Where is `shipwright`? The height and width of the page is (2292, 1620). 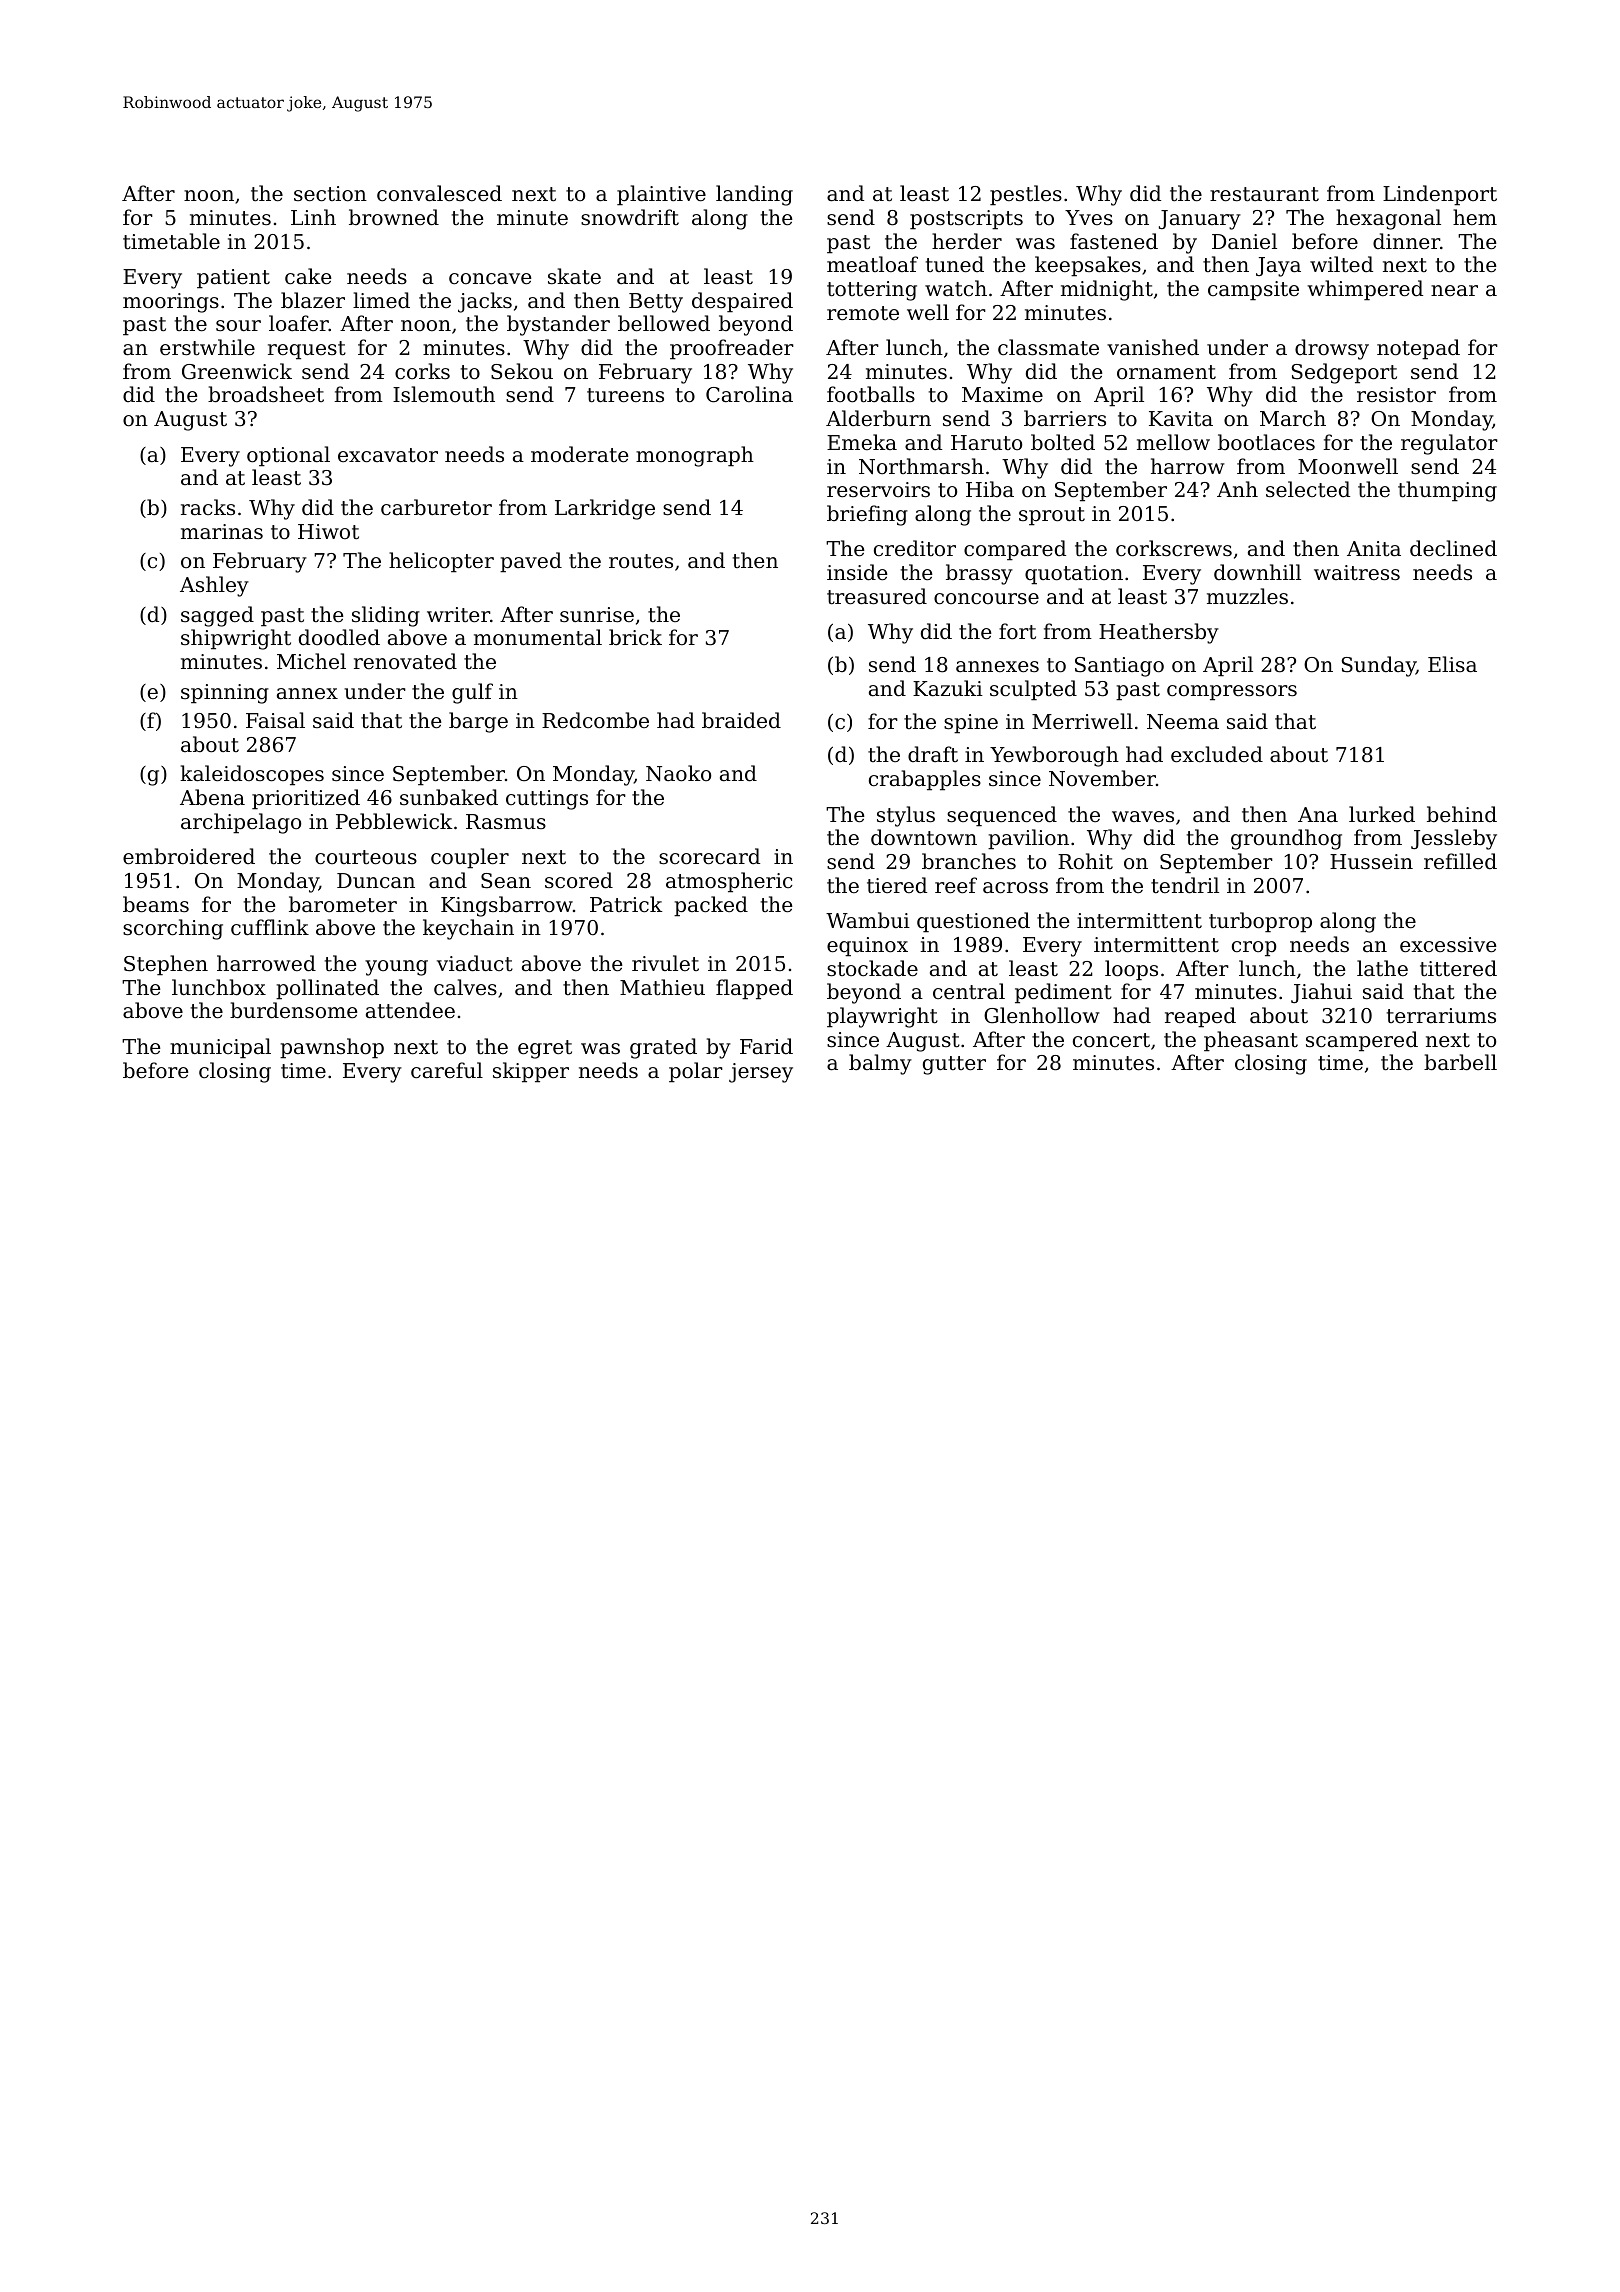
shipwright is located at coordinates (236, 639).
